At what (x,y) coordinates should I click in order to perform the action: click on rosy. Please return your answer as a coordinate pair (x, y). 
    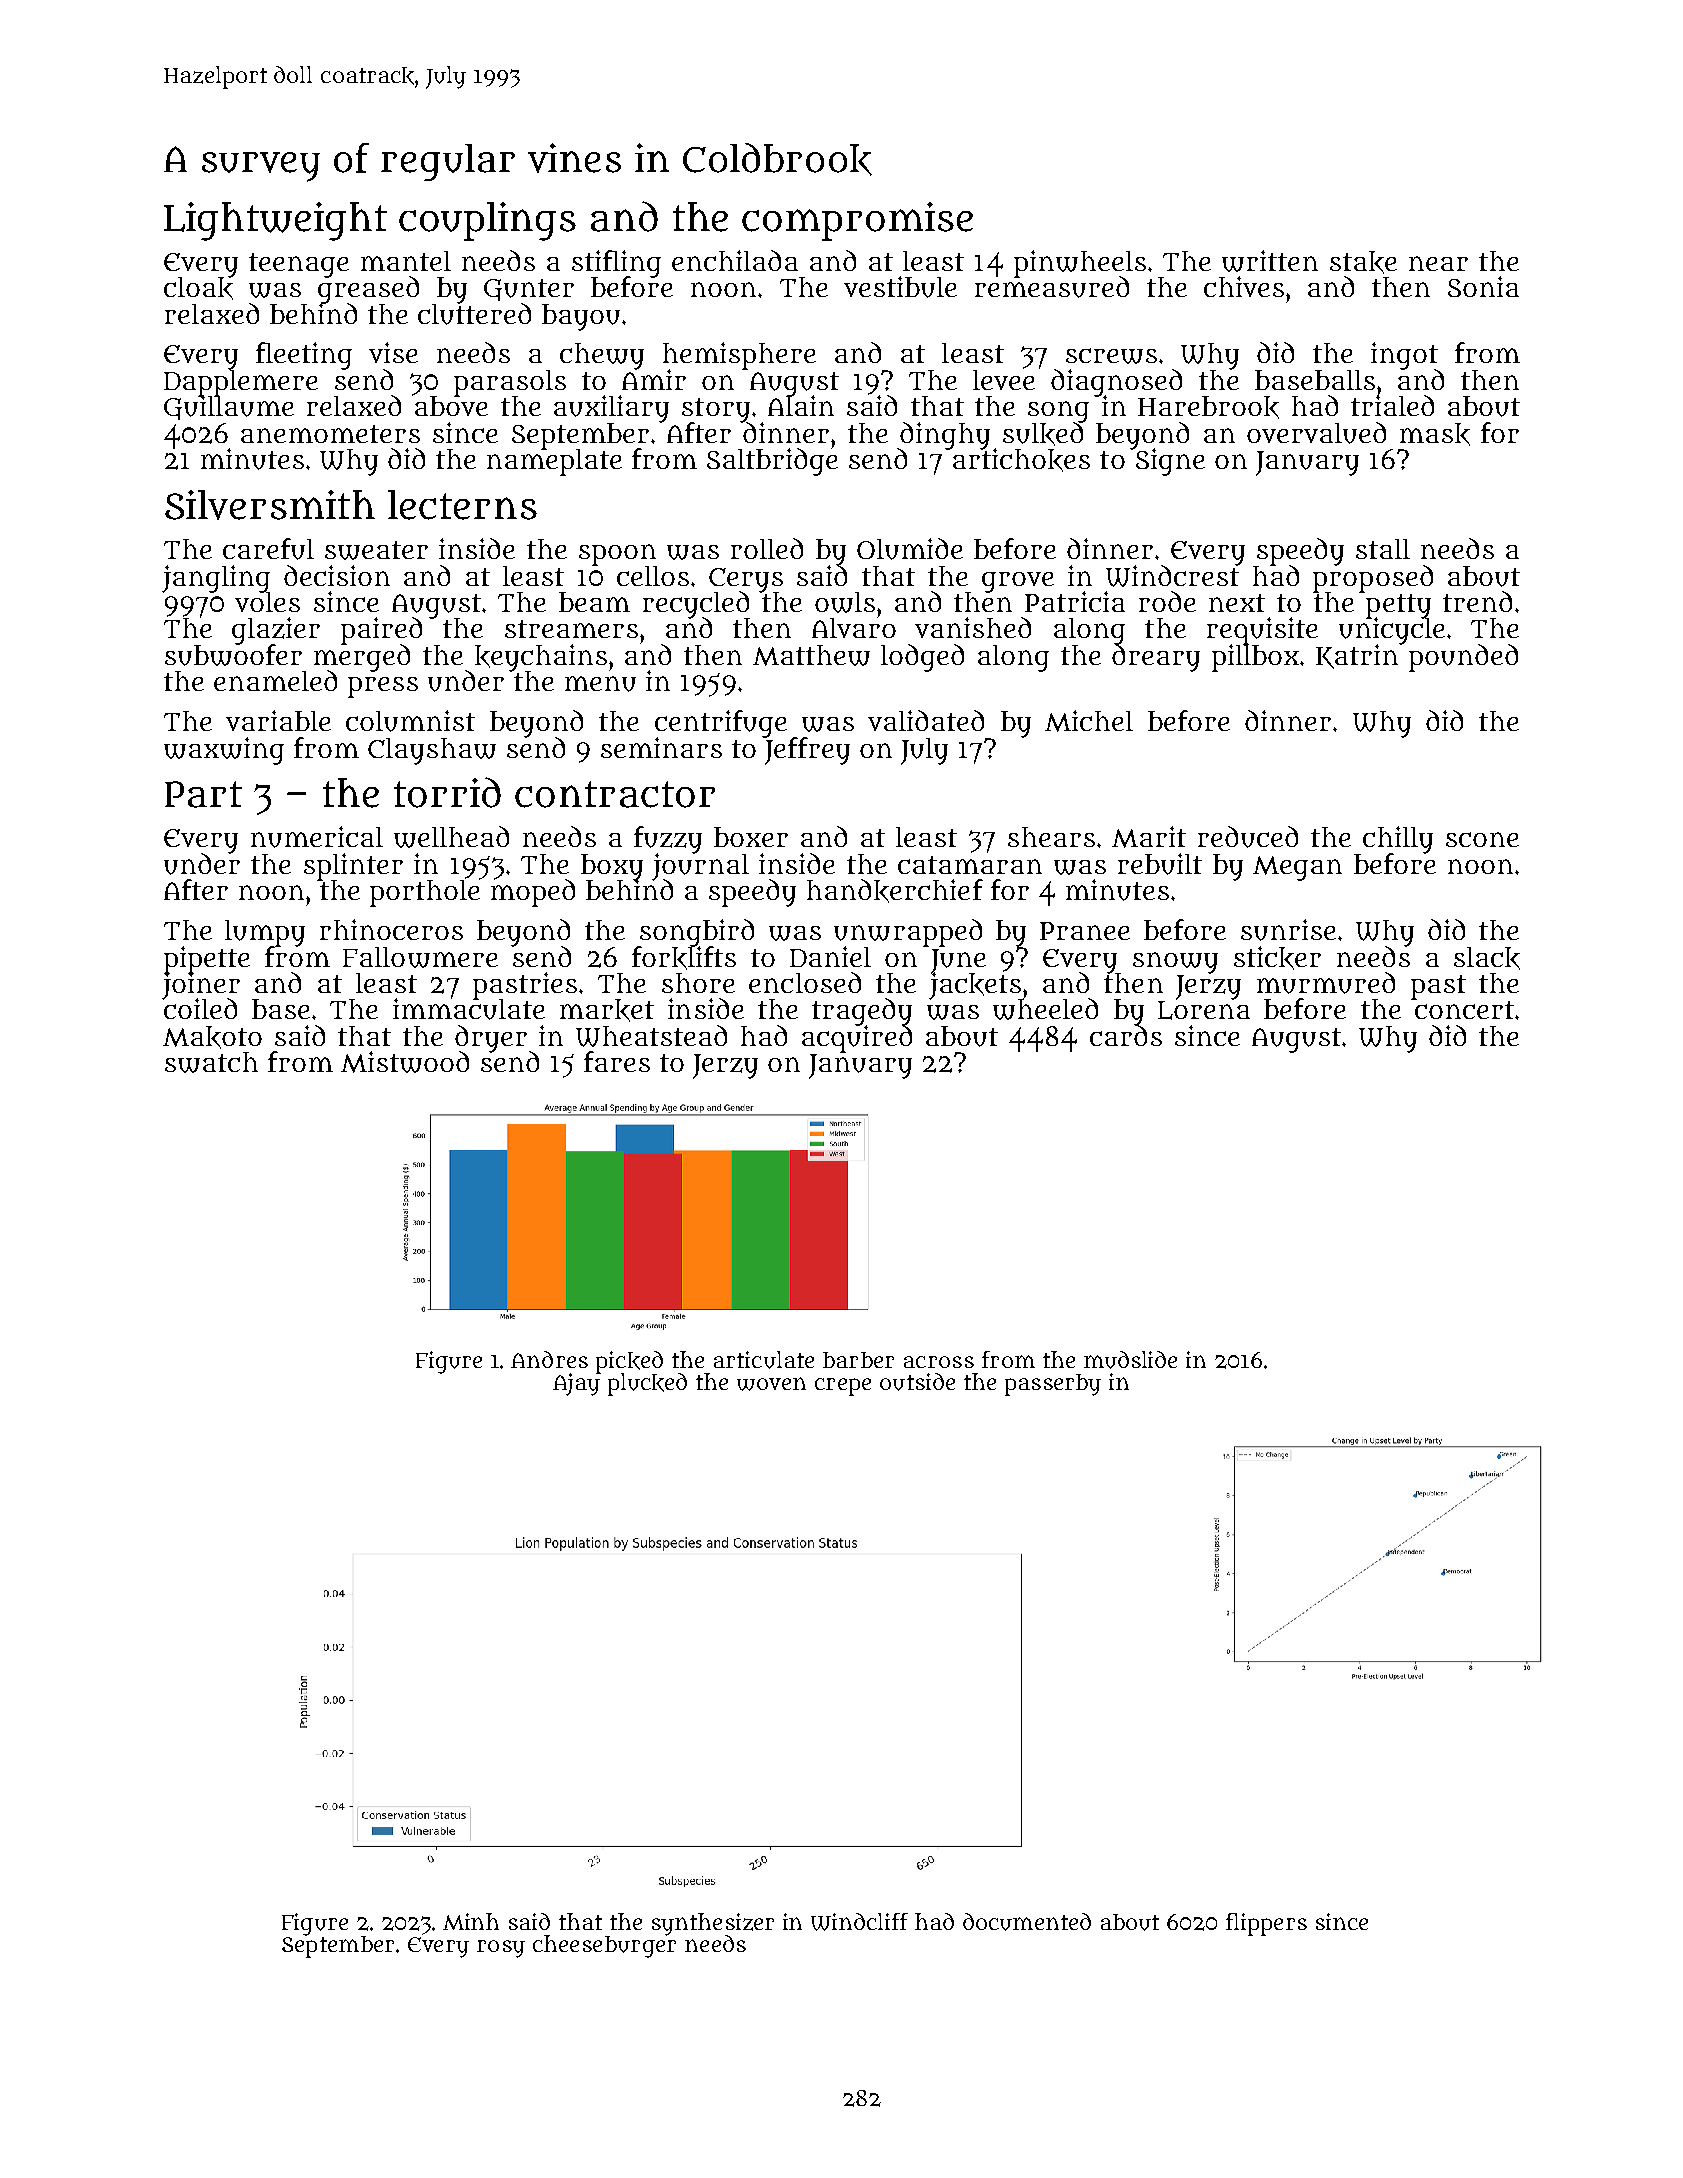
    Looking at the image, I should click on (501, 1949).
